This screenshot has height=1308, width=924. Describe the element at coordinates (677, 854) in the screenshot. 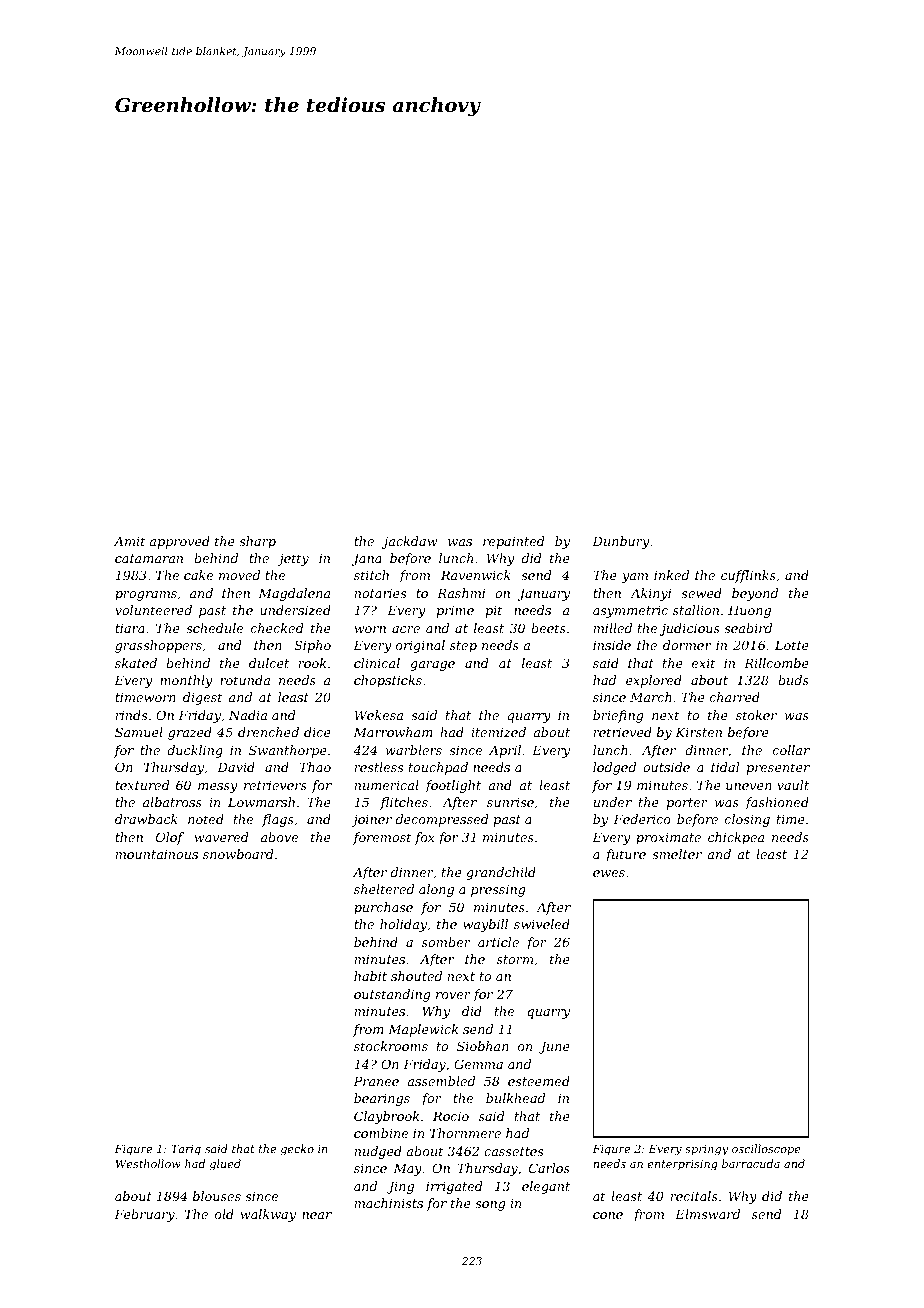

I see `smelter` at that location.
